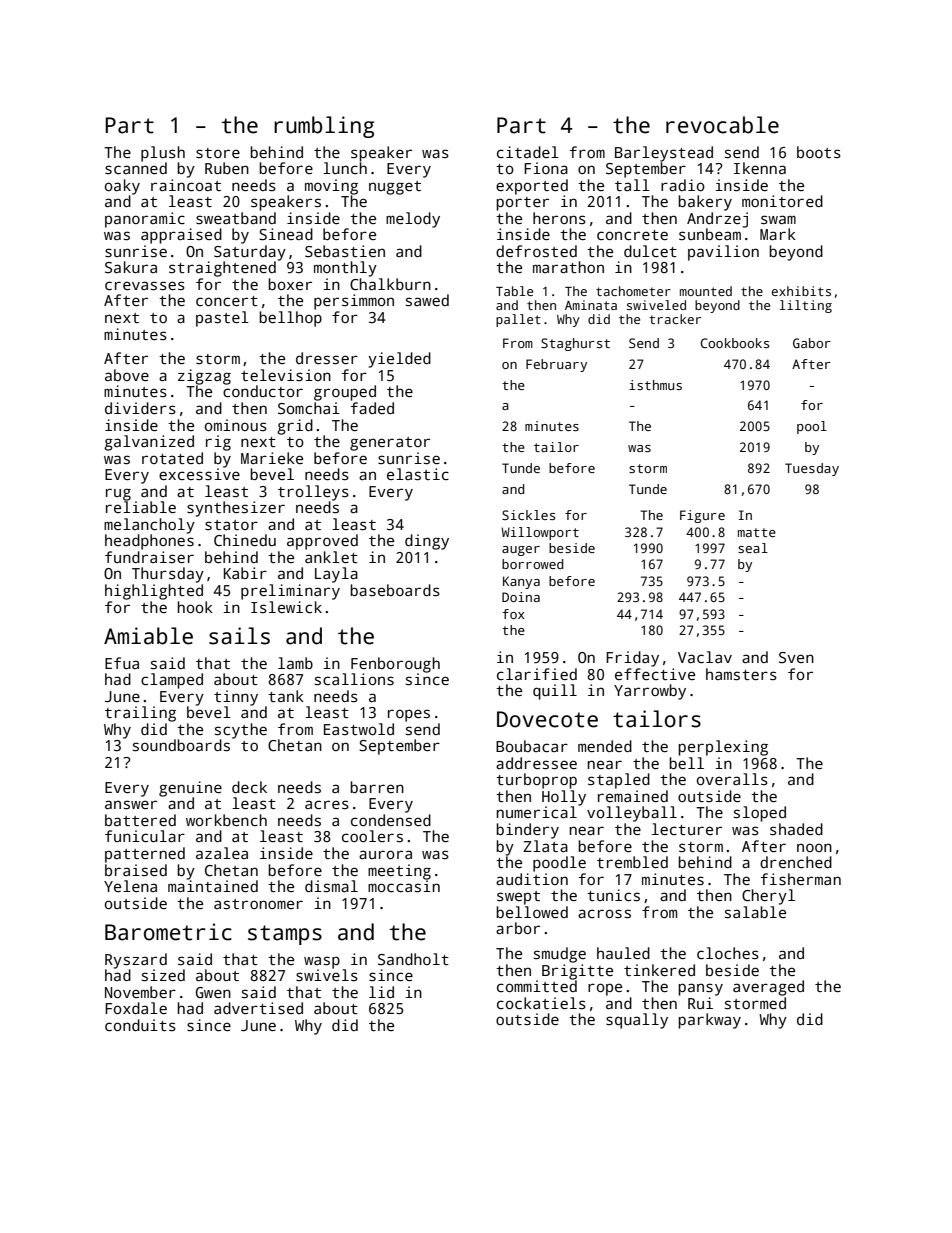  I want to click on maintained, so click(213, 886).
